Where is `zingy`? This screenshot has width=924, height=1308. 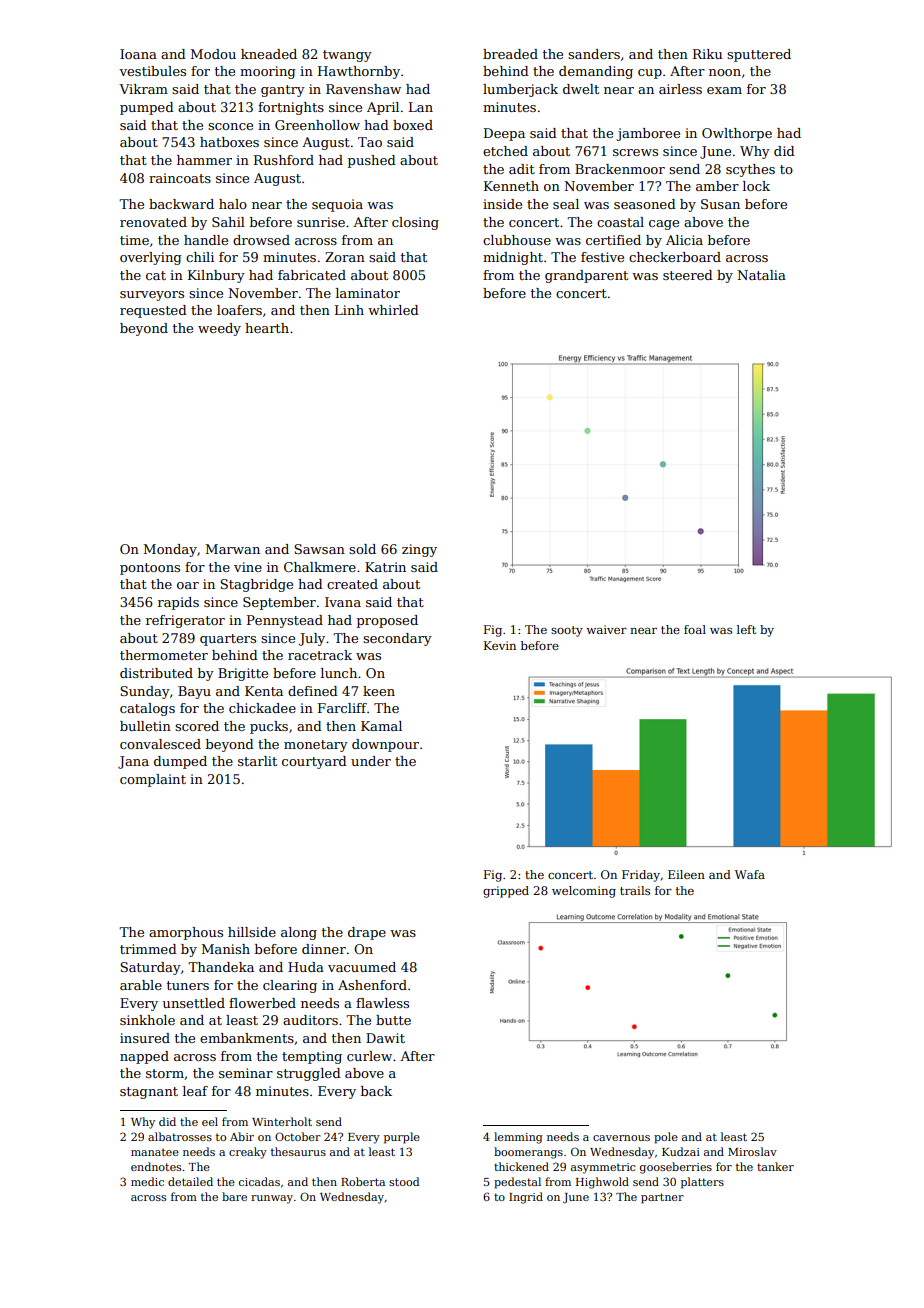 zingy is located at coordinates (419, 550).
